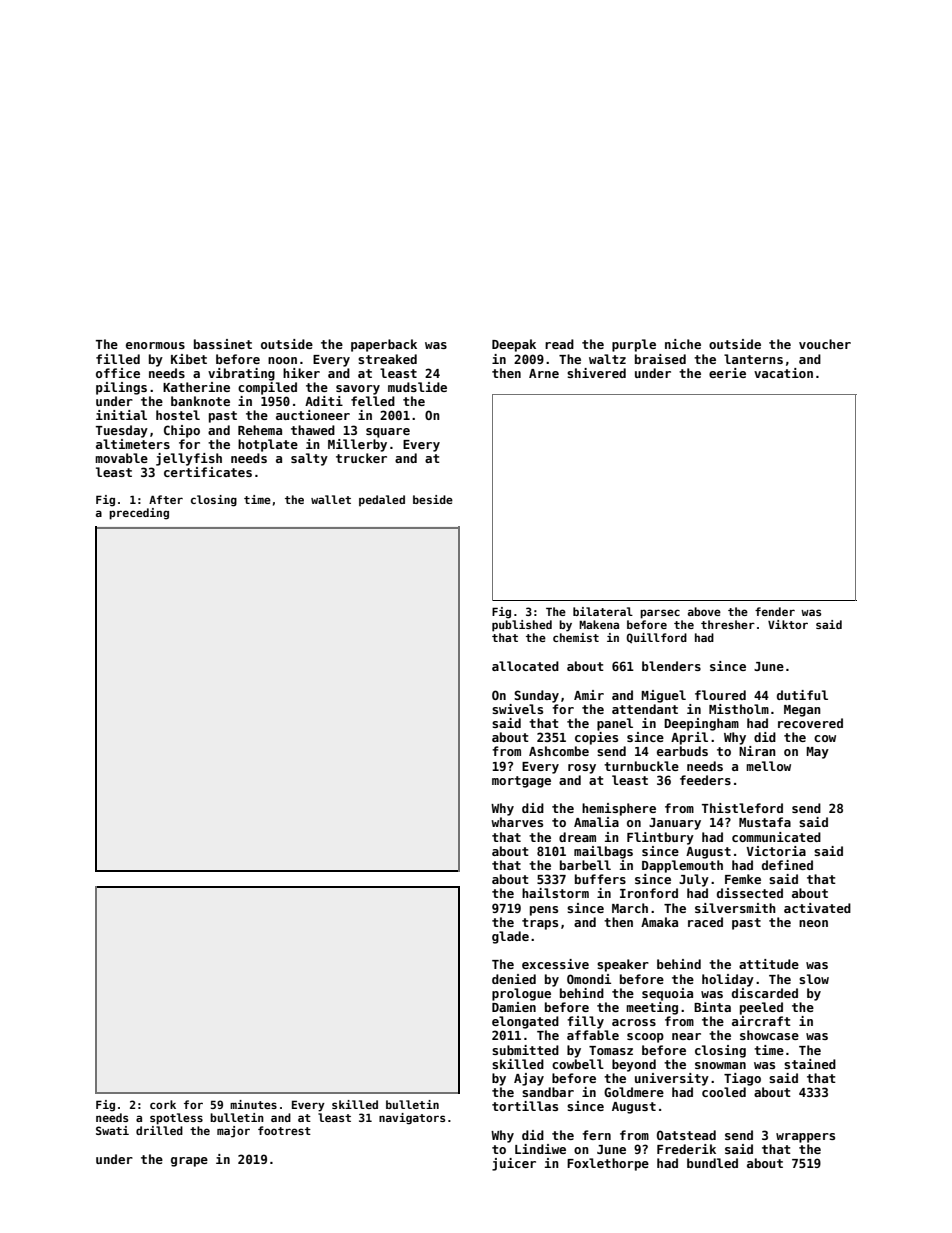  What do you see at coordinates (514, 979) in the page?
I see `denied` at bounding box center [514, 979].
